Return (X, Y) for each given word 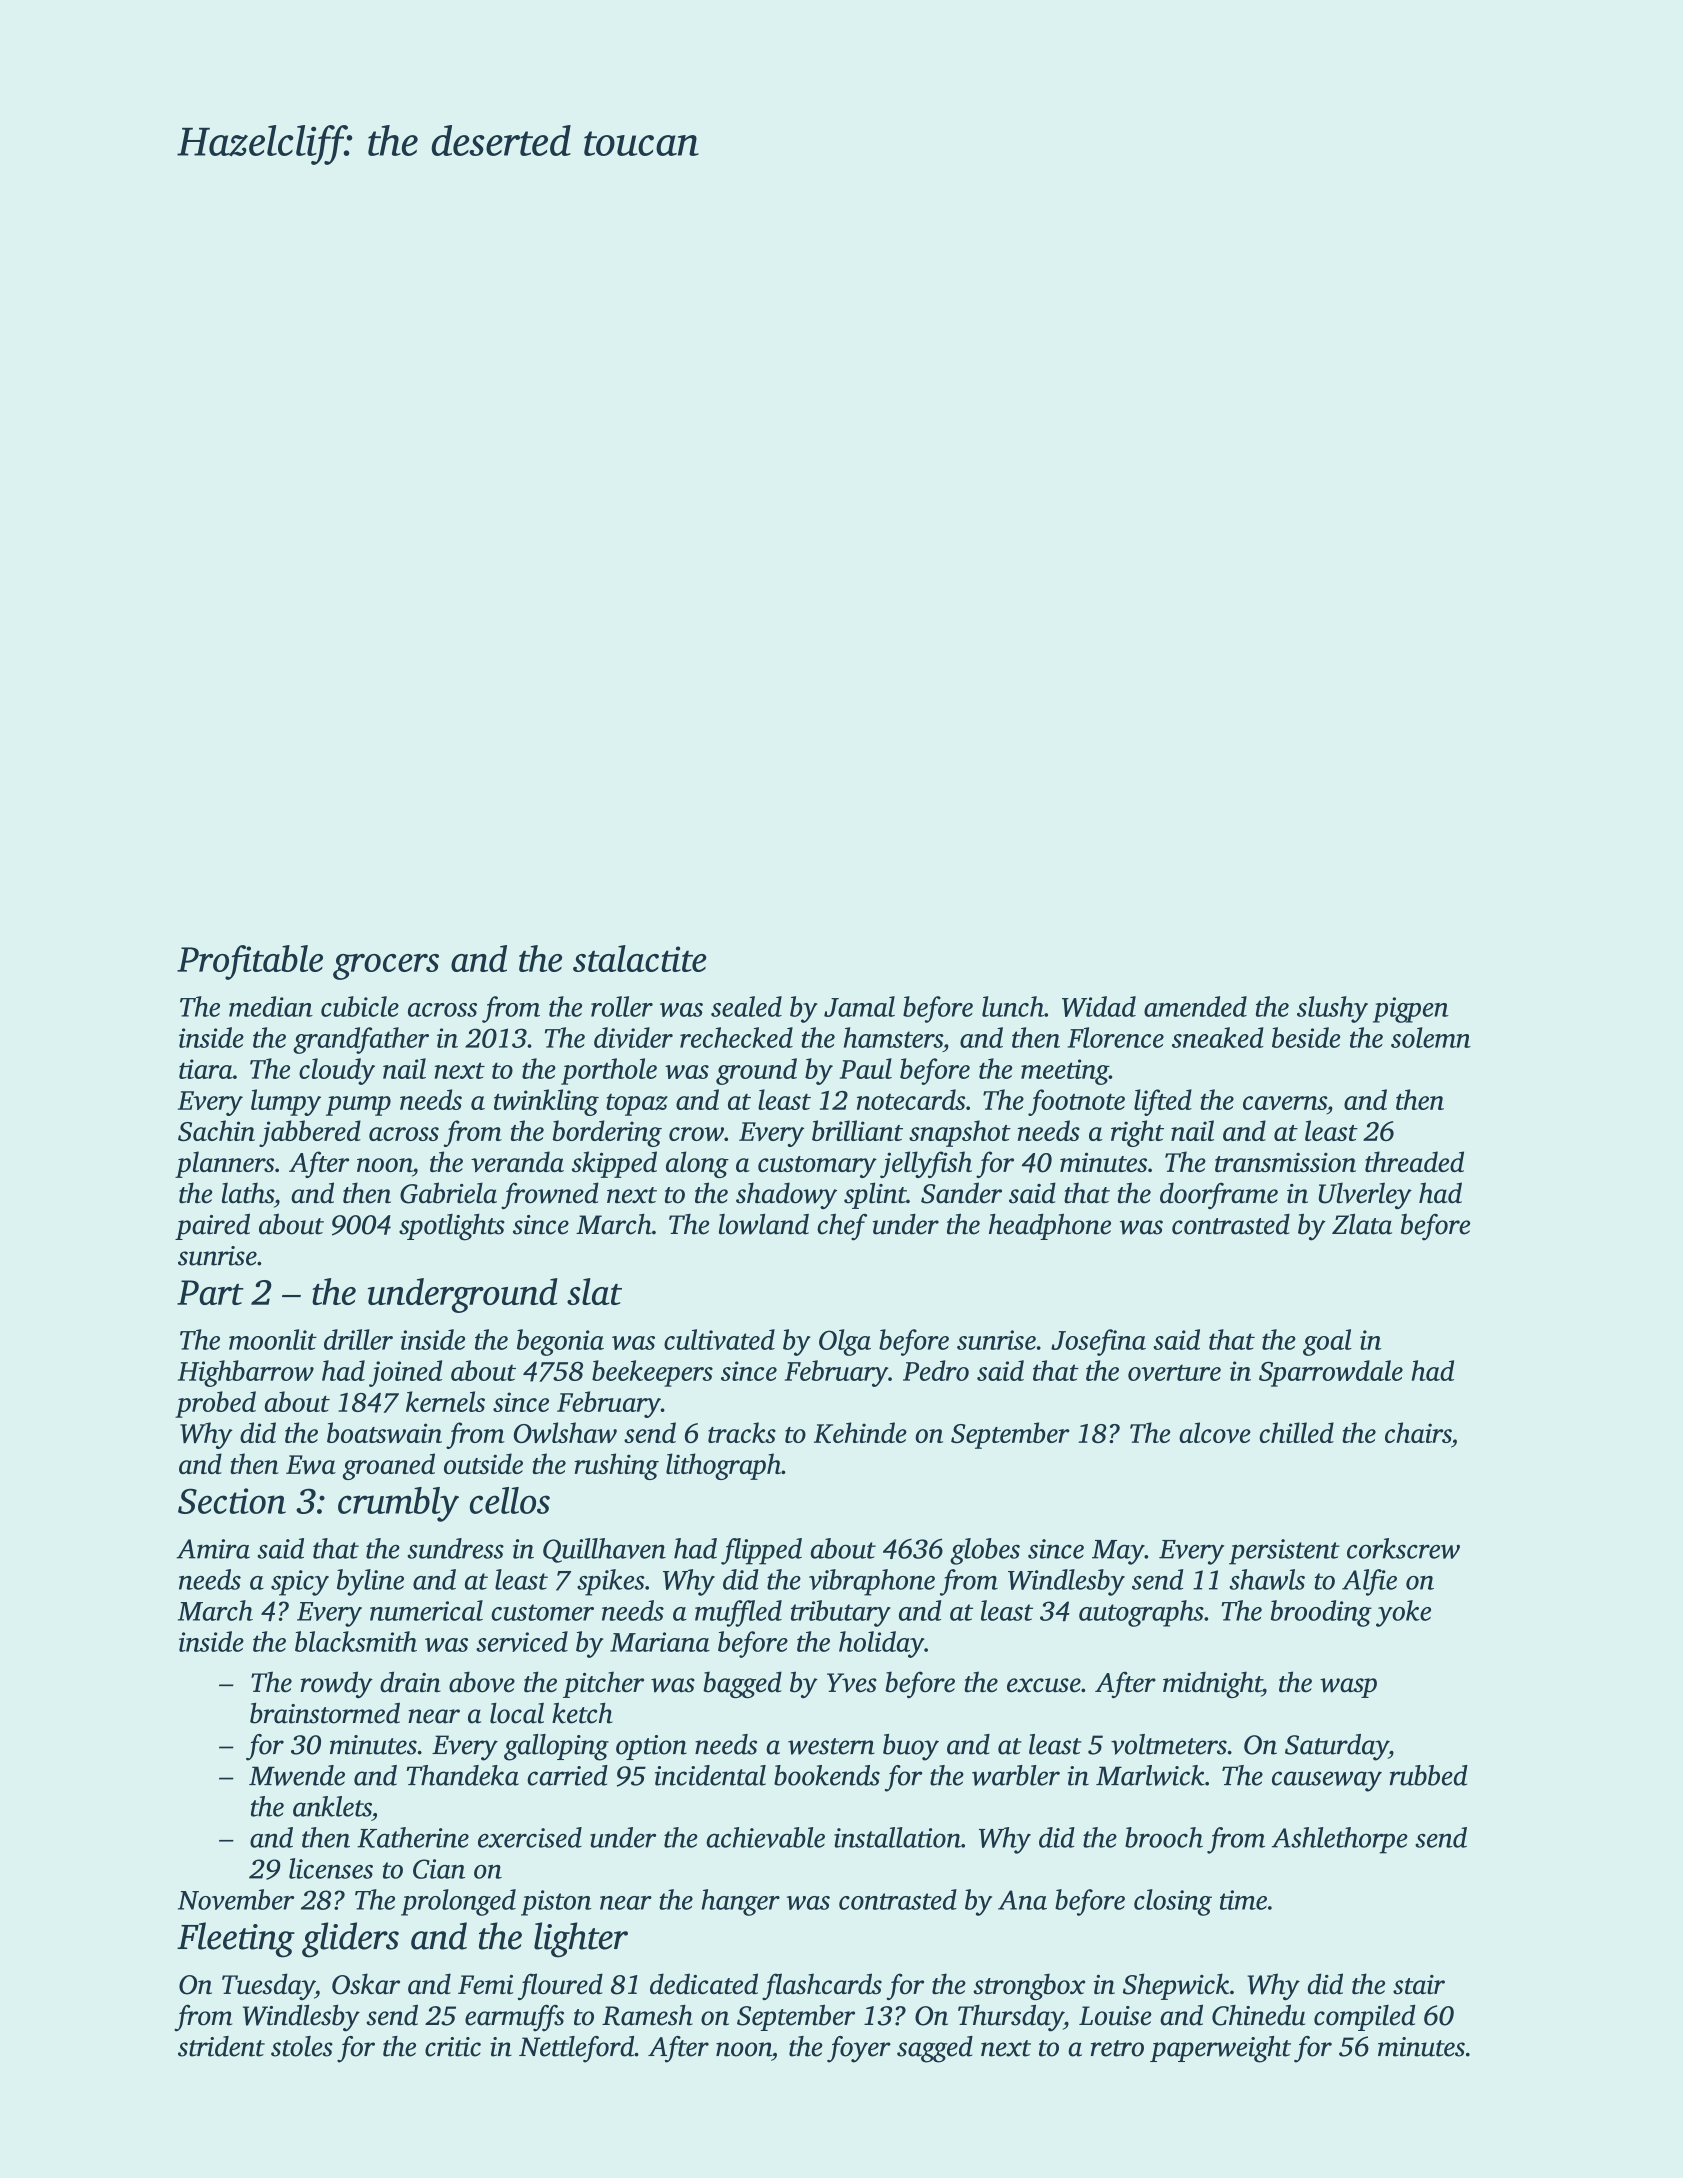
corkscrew (1403, 1548)
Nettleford (576, 2049)
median (271, 1006)
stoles (302, 2046)
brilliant (857, 1130)
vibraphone (872, 1582)
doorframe (1219, 1195)
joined (405, 1373)
